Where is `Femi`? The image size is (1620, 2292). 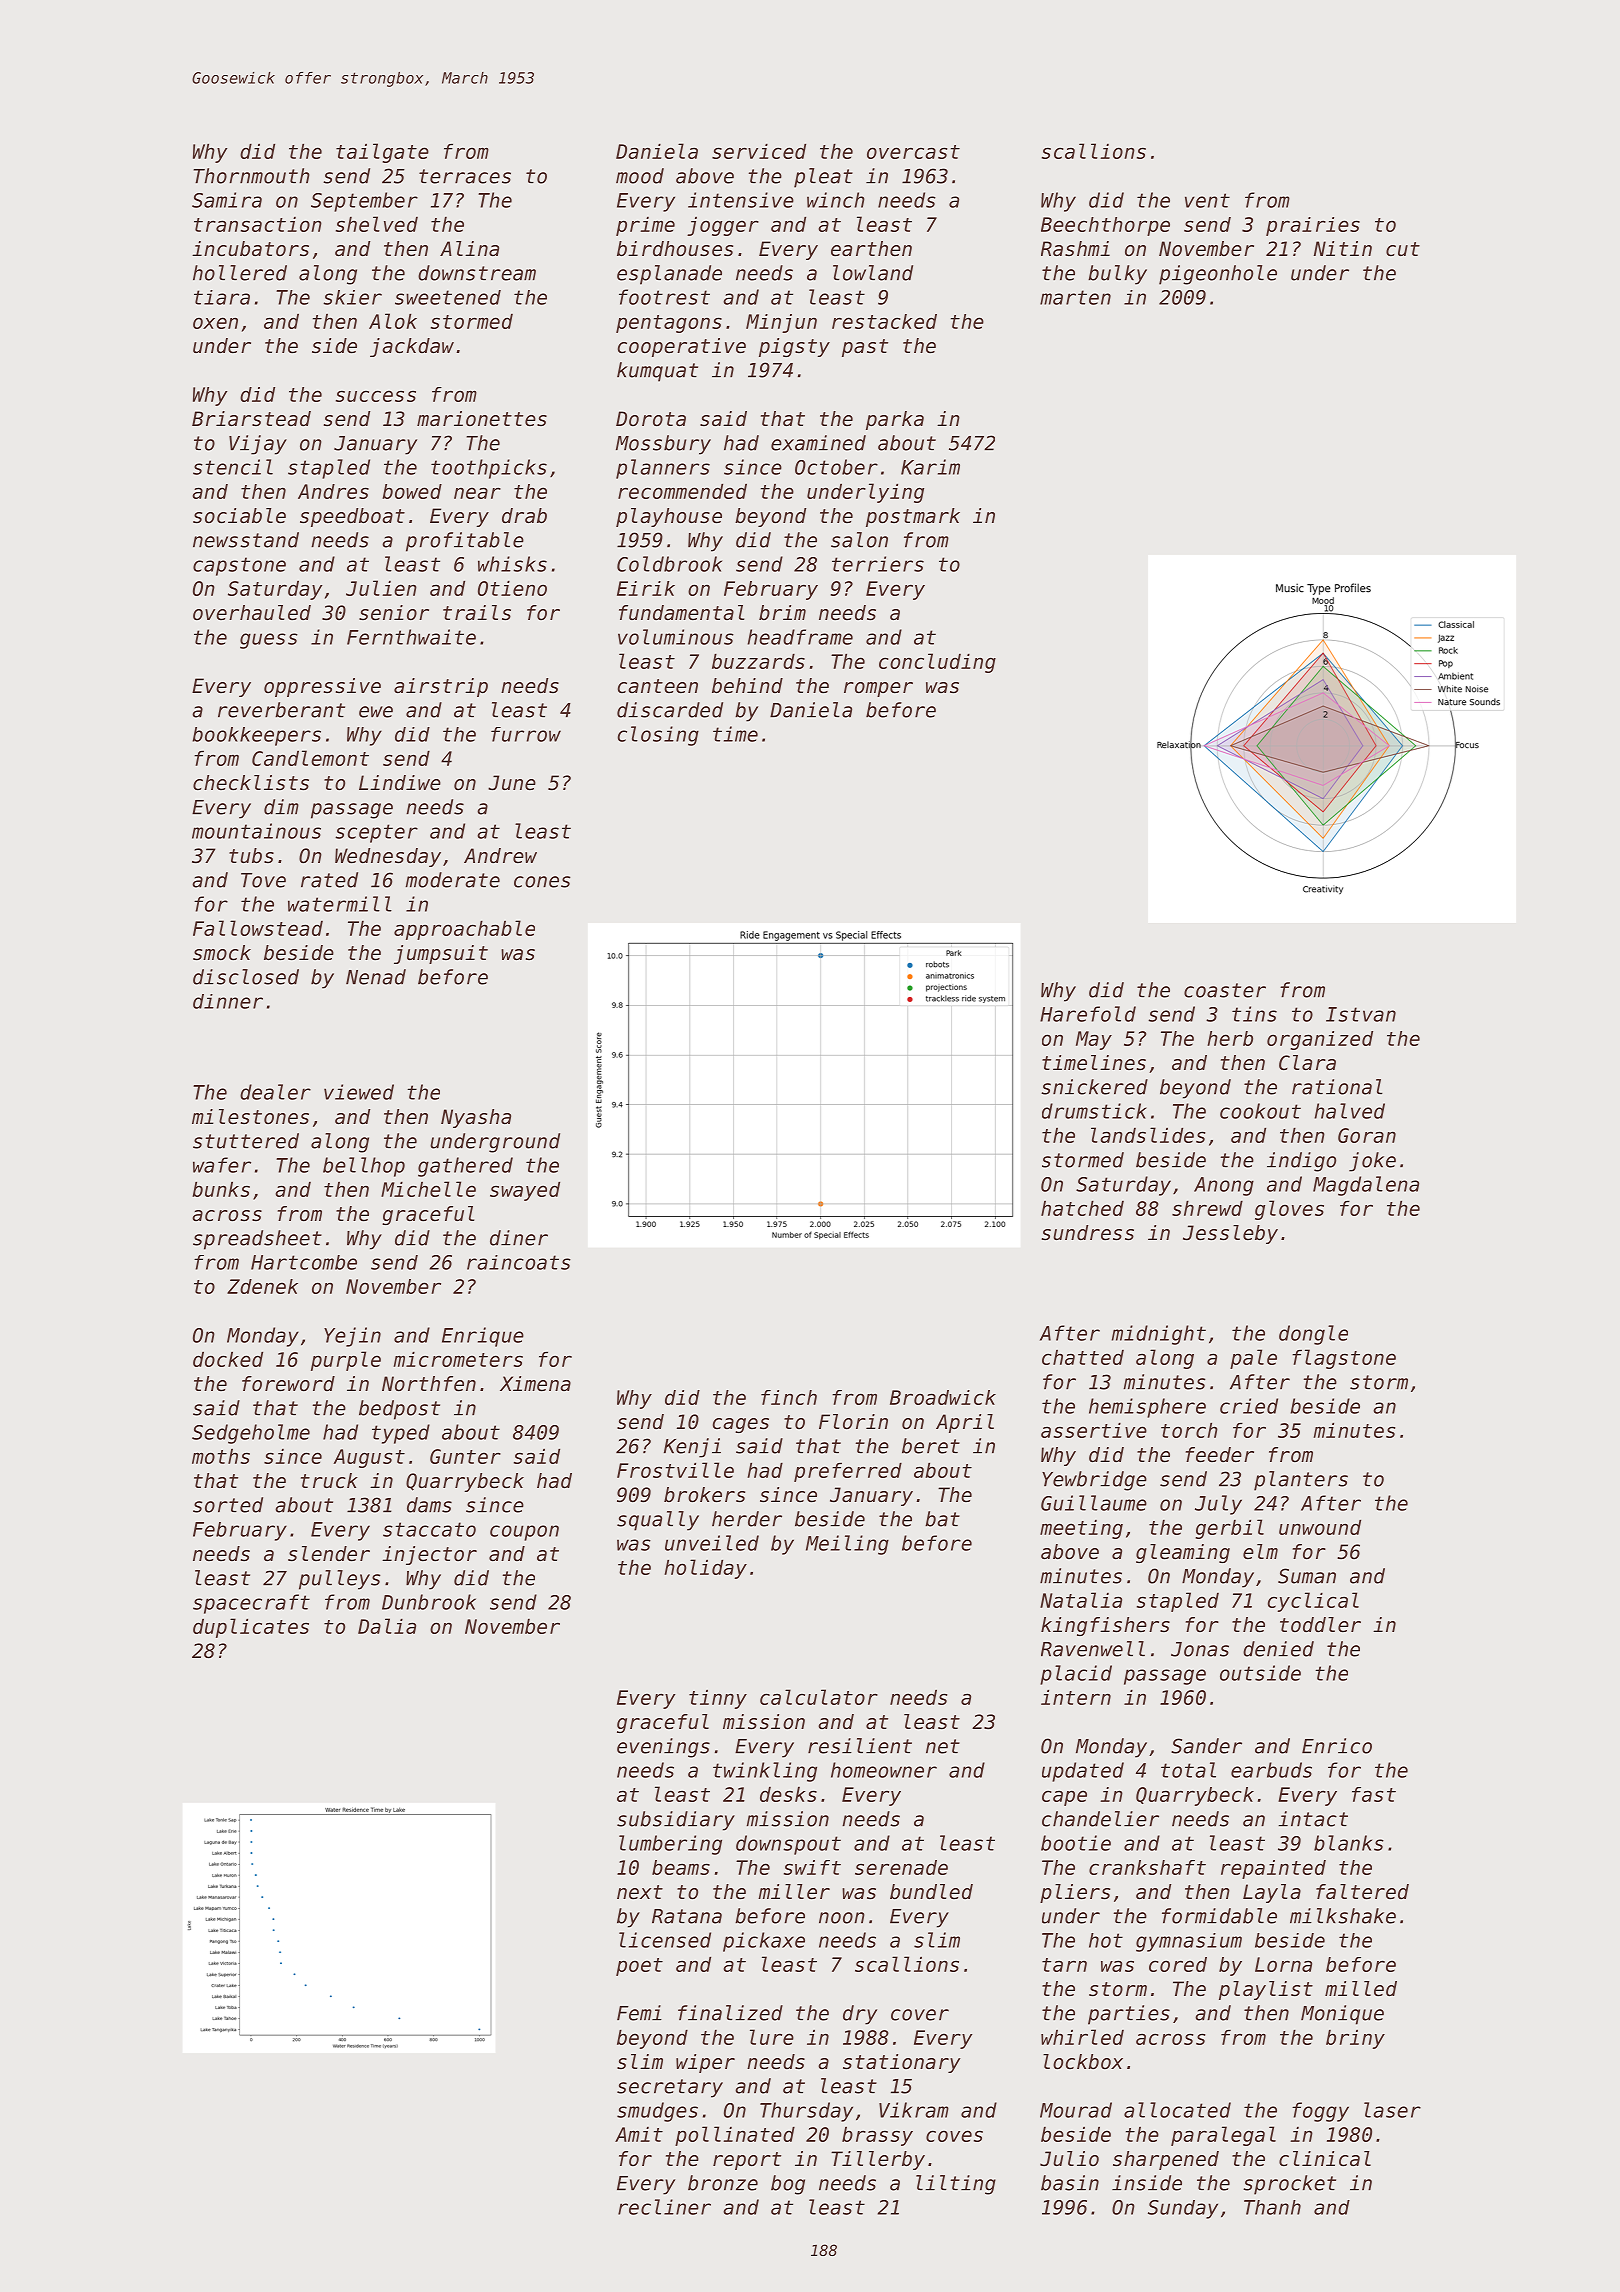
Femi is located at coordinates (639, 2013).
